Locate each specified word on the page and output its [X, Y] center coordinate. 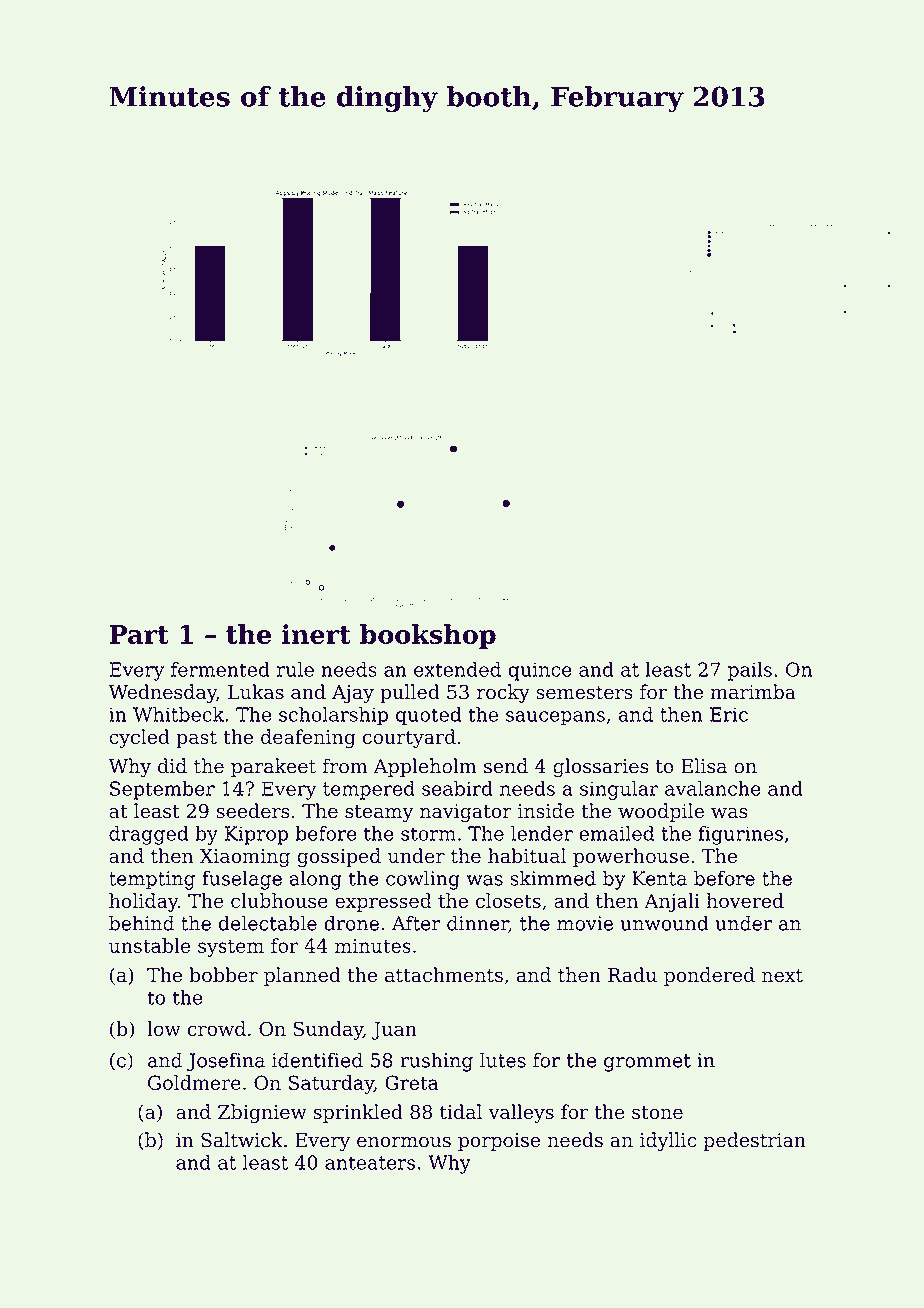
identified [317, 1060]
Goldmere [194, 1082]
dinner [478, 924]
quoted [428, 716]
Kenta [659, 878]
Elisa [704, 766]
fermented [220, 669]
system [231, 948]
